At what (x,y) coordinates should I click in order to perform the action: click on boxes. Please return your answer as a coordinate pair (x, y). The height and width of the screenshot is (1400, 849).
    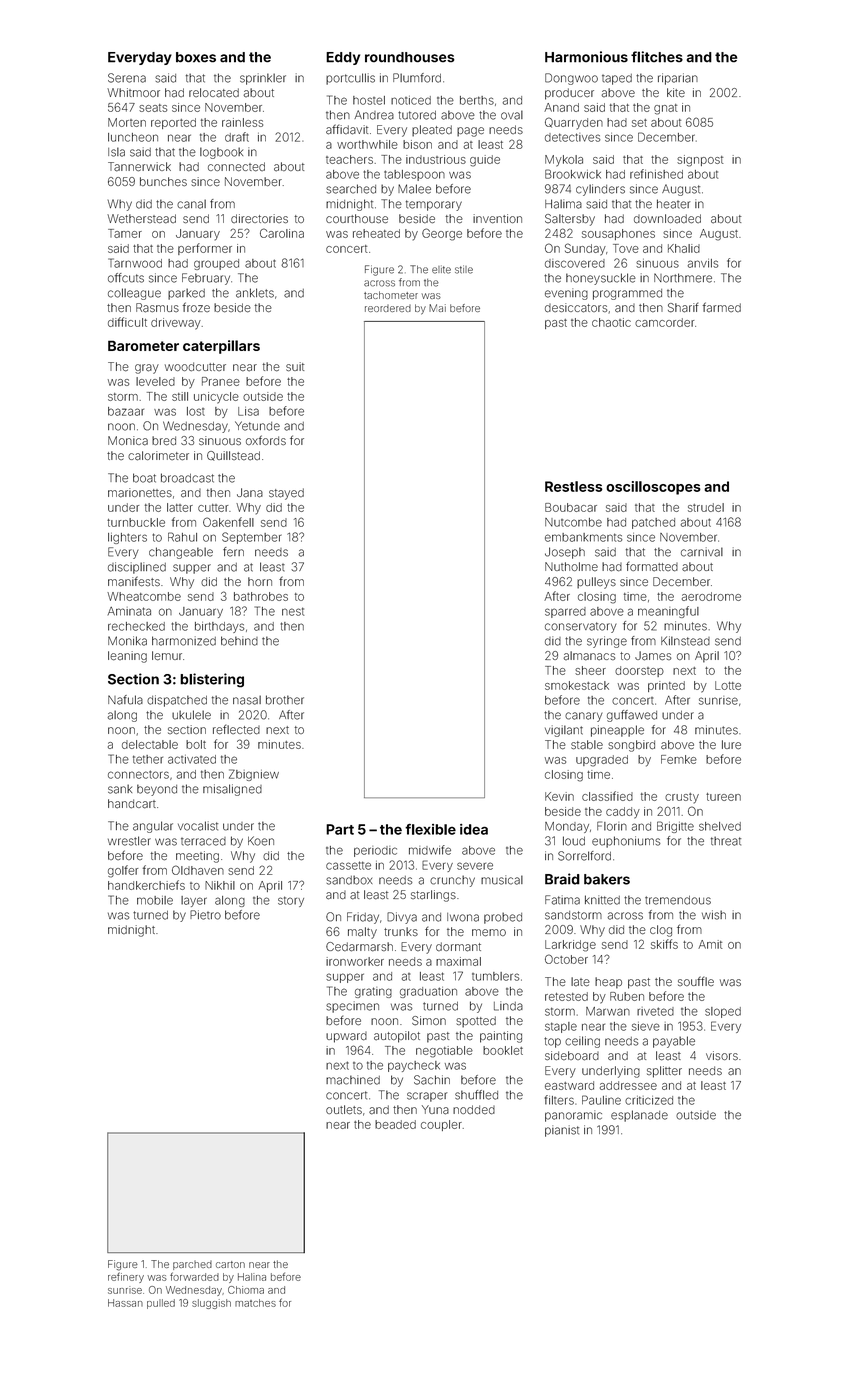
    Looking at the image, I should click on (196, 57).
